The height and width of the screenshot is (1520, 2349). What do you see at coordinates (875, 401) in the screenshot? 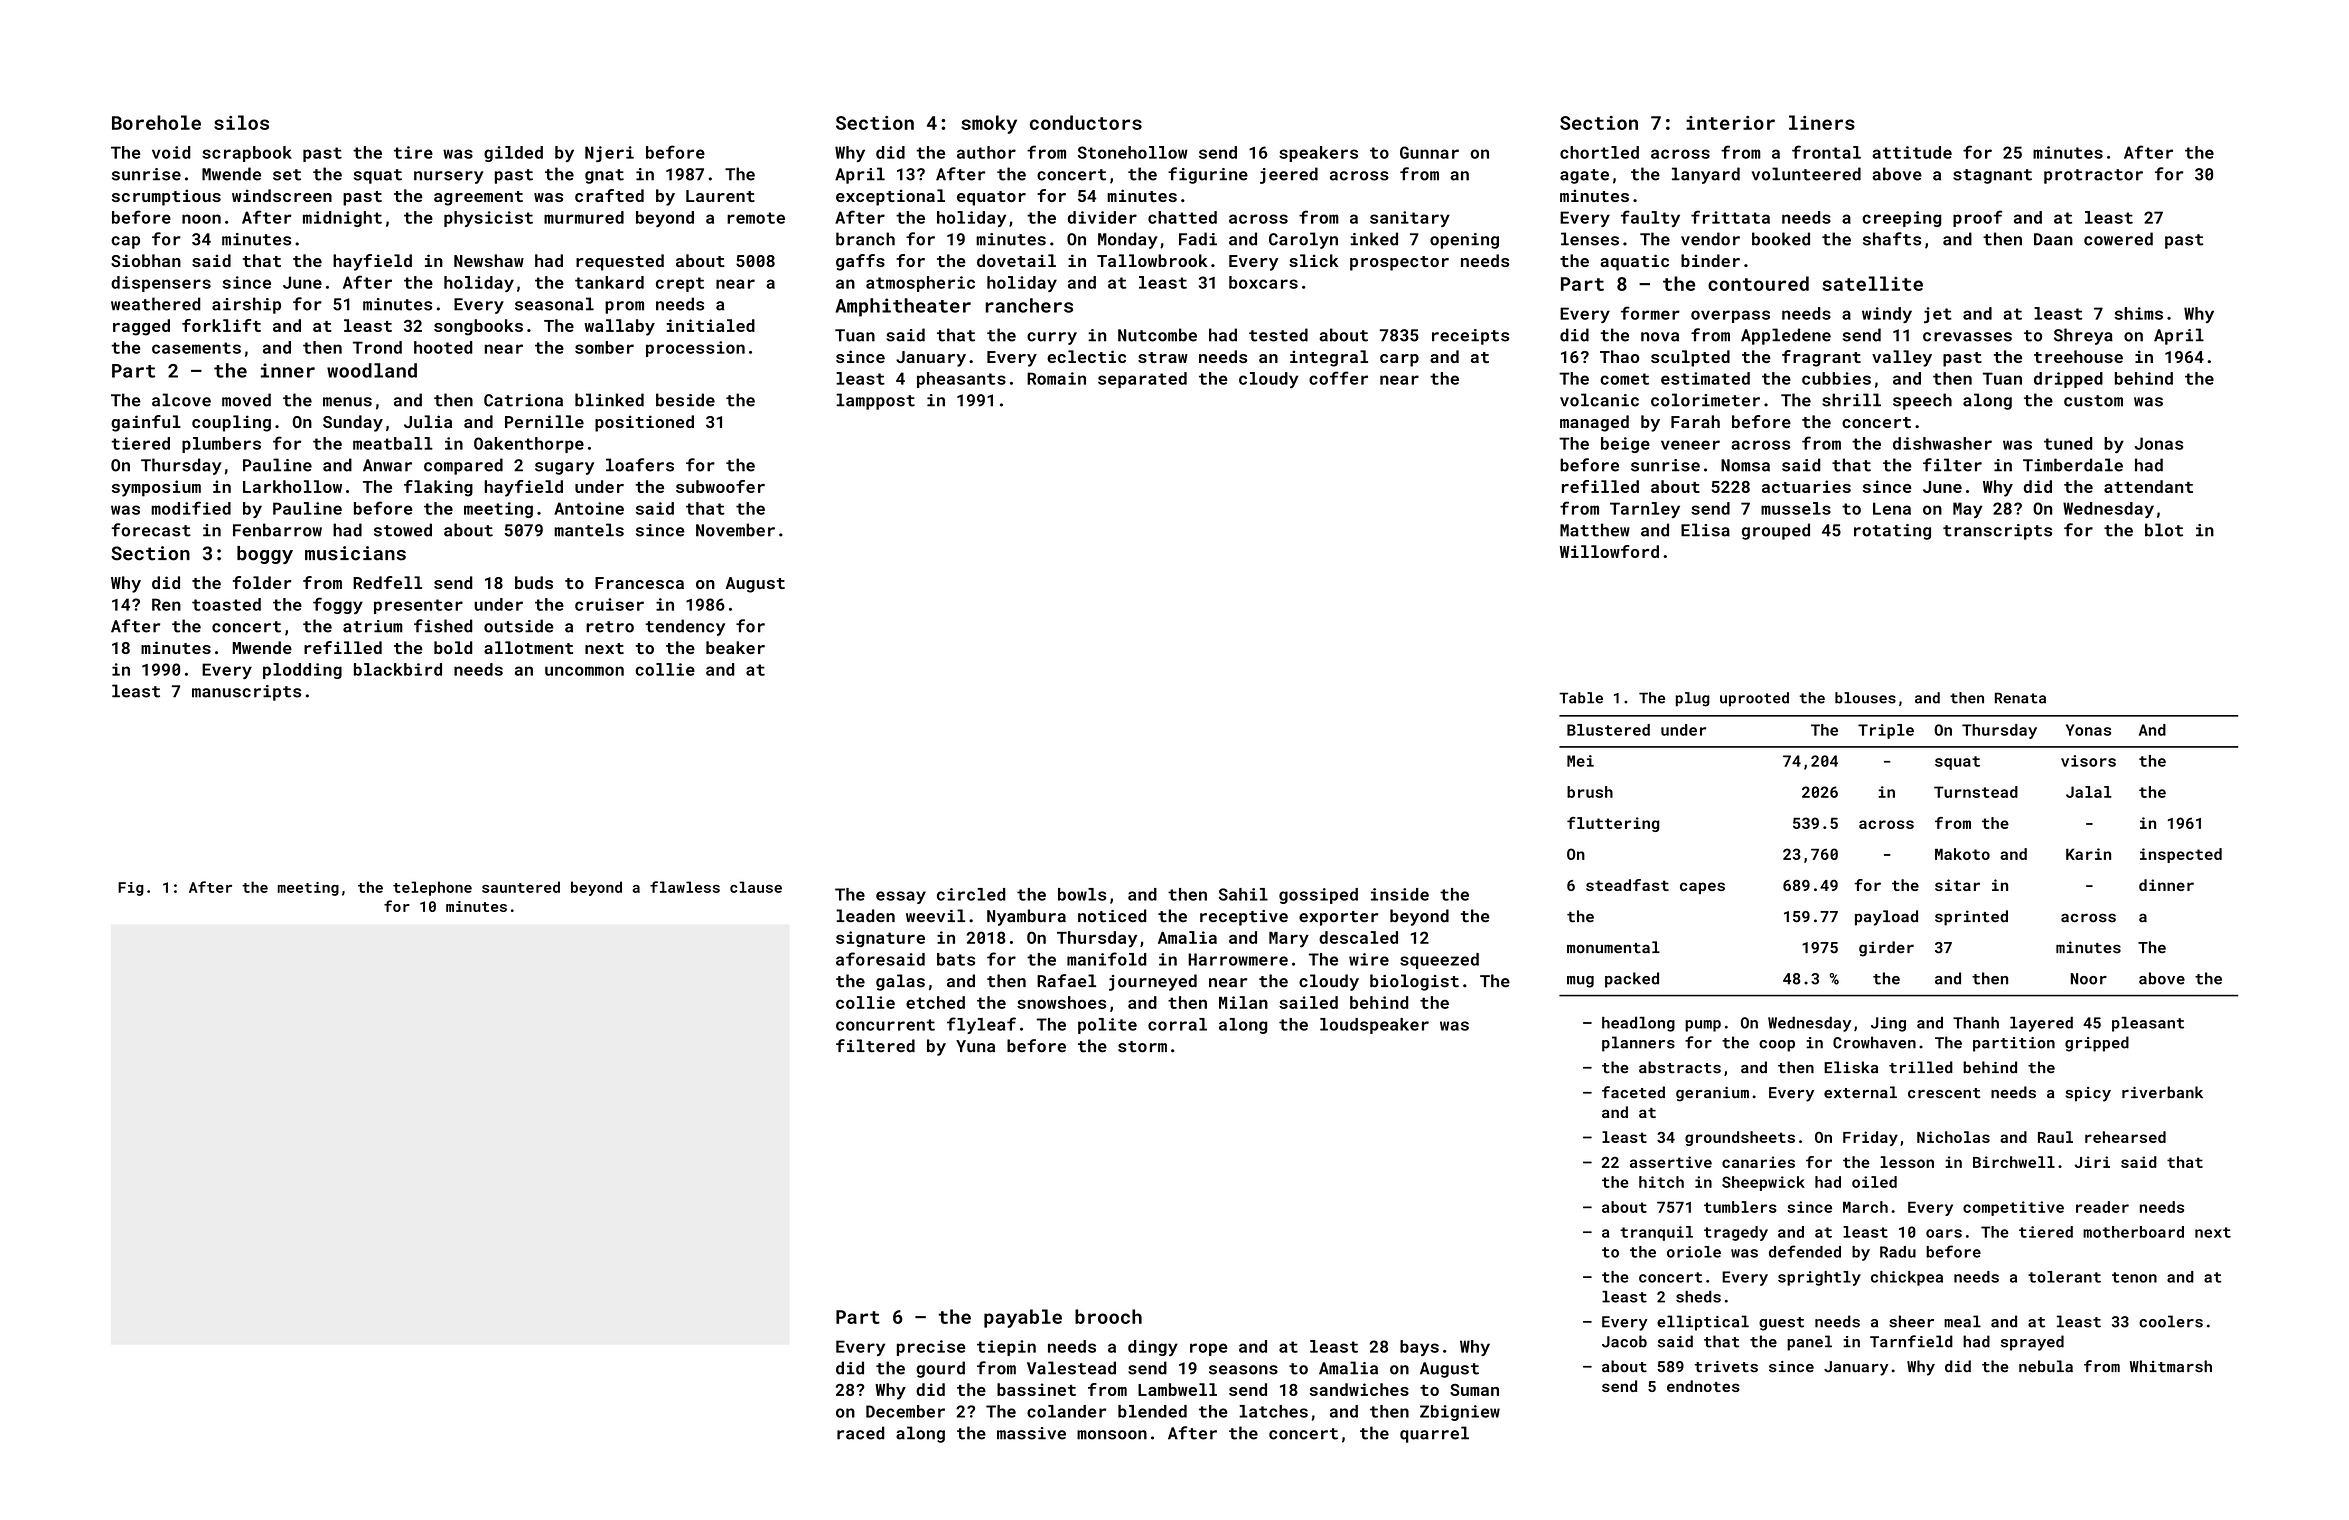
I see `lamppost` at bounding box center [875, 401].
